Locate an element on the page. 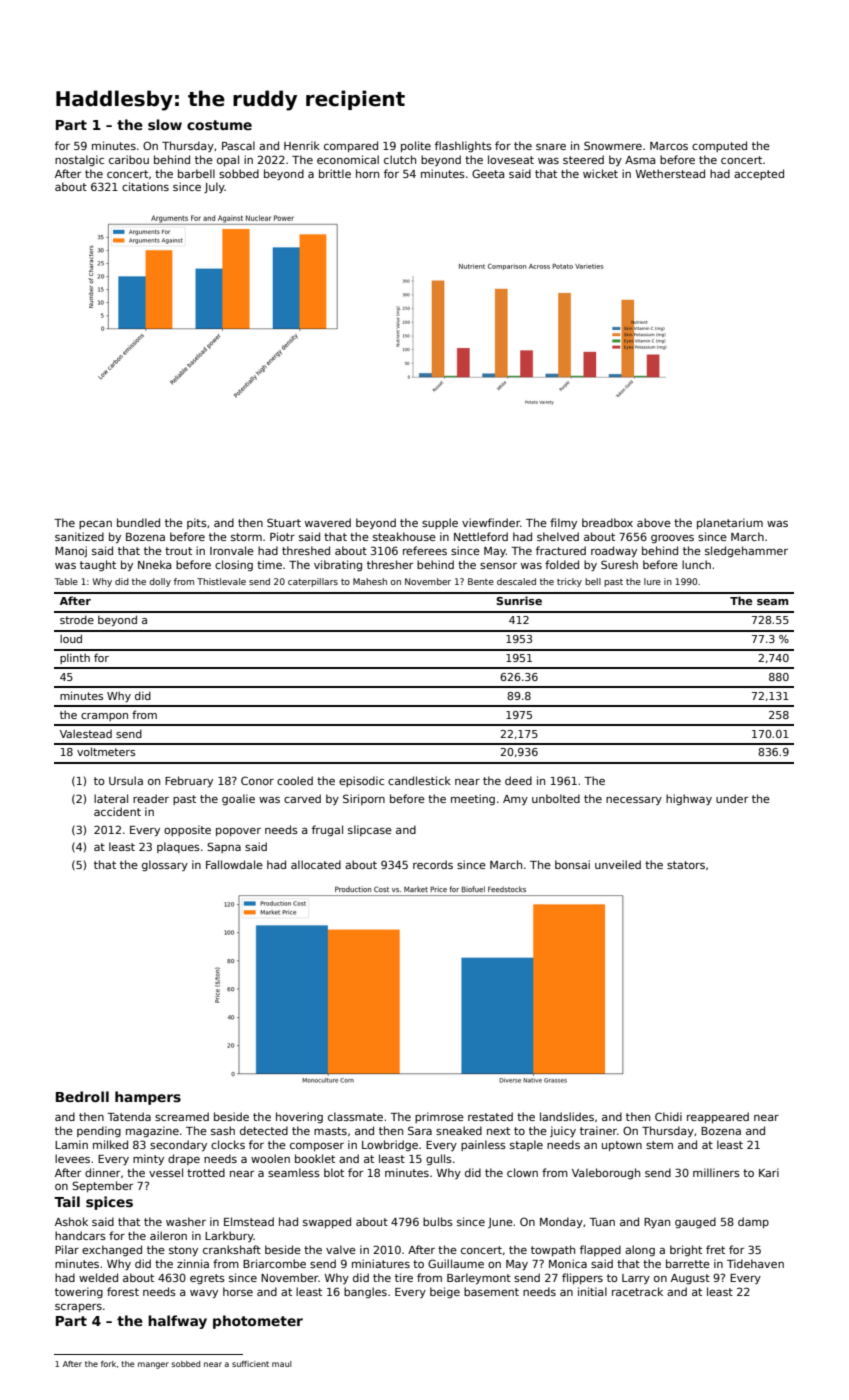  pecan is located at coordinates (95, 525).
